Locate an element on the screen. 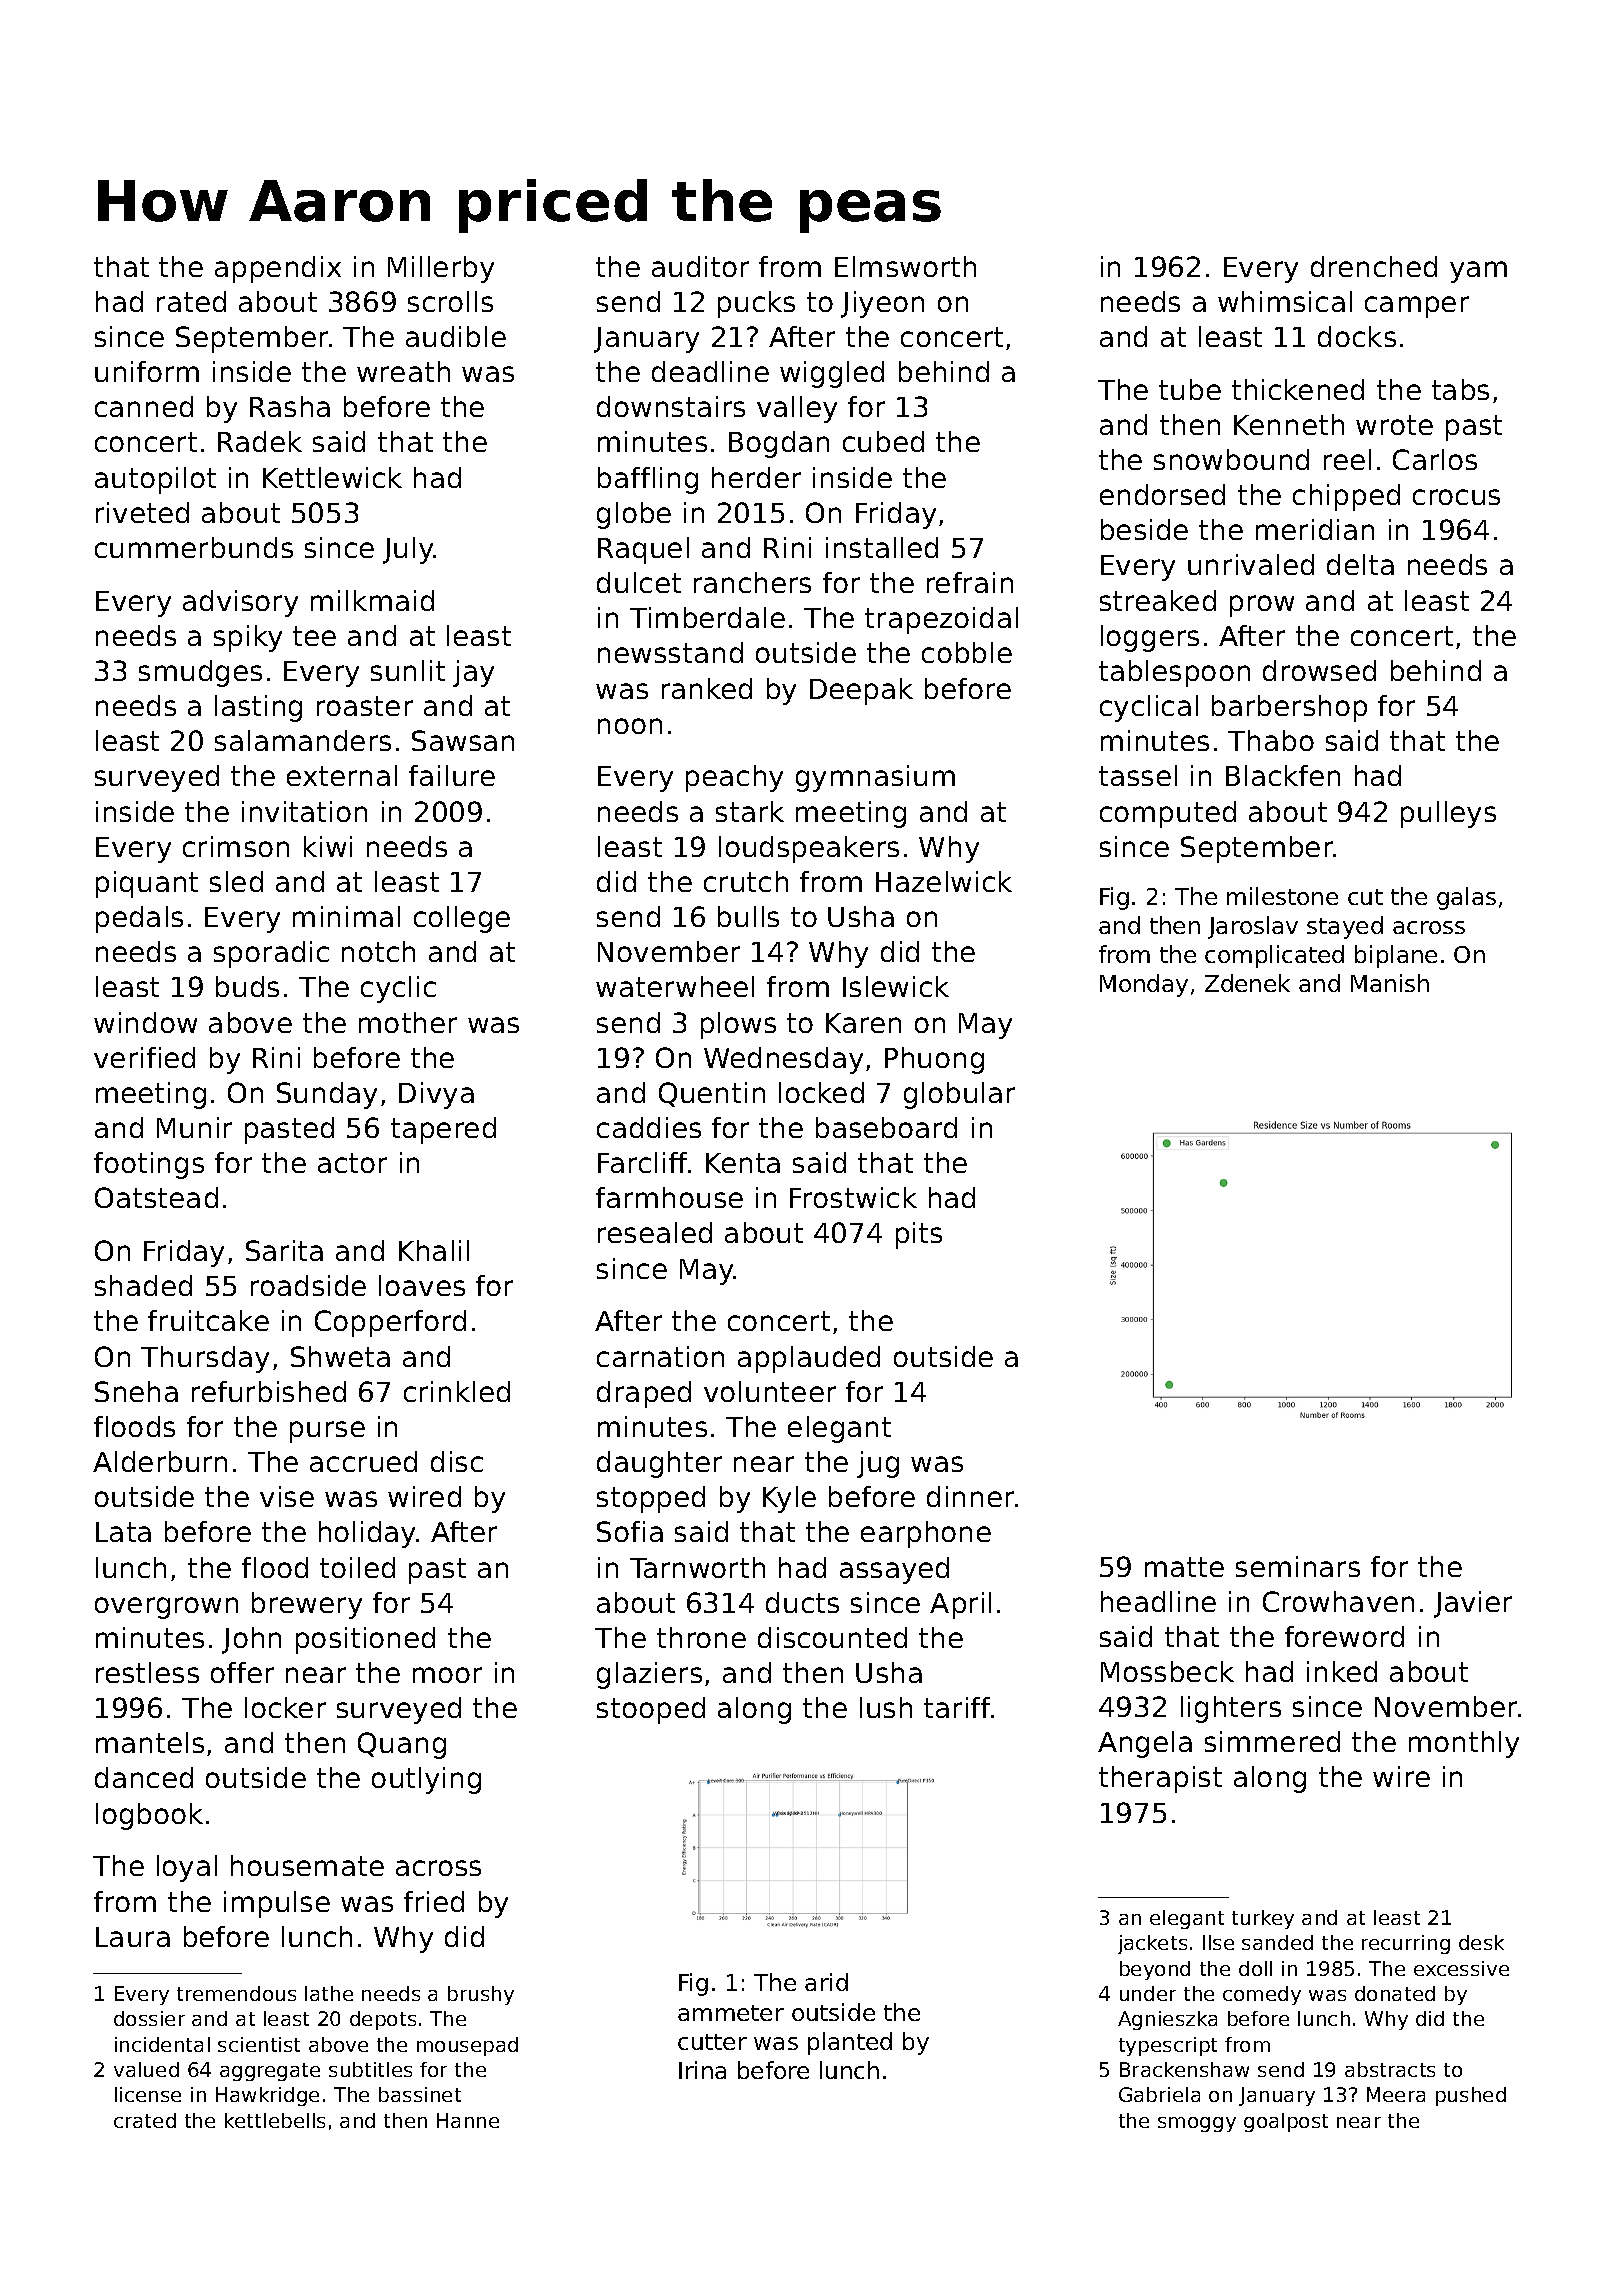 This screenshot has height=2292, width=1620. streaked is located at coordinates (1158, 600).
